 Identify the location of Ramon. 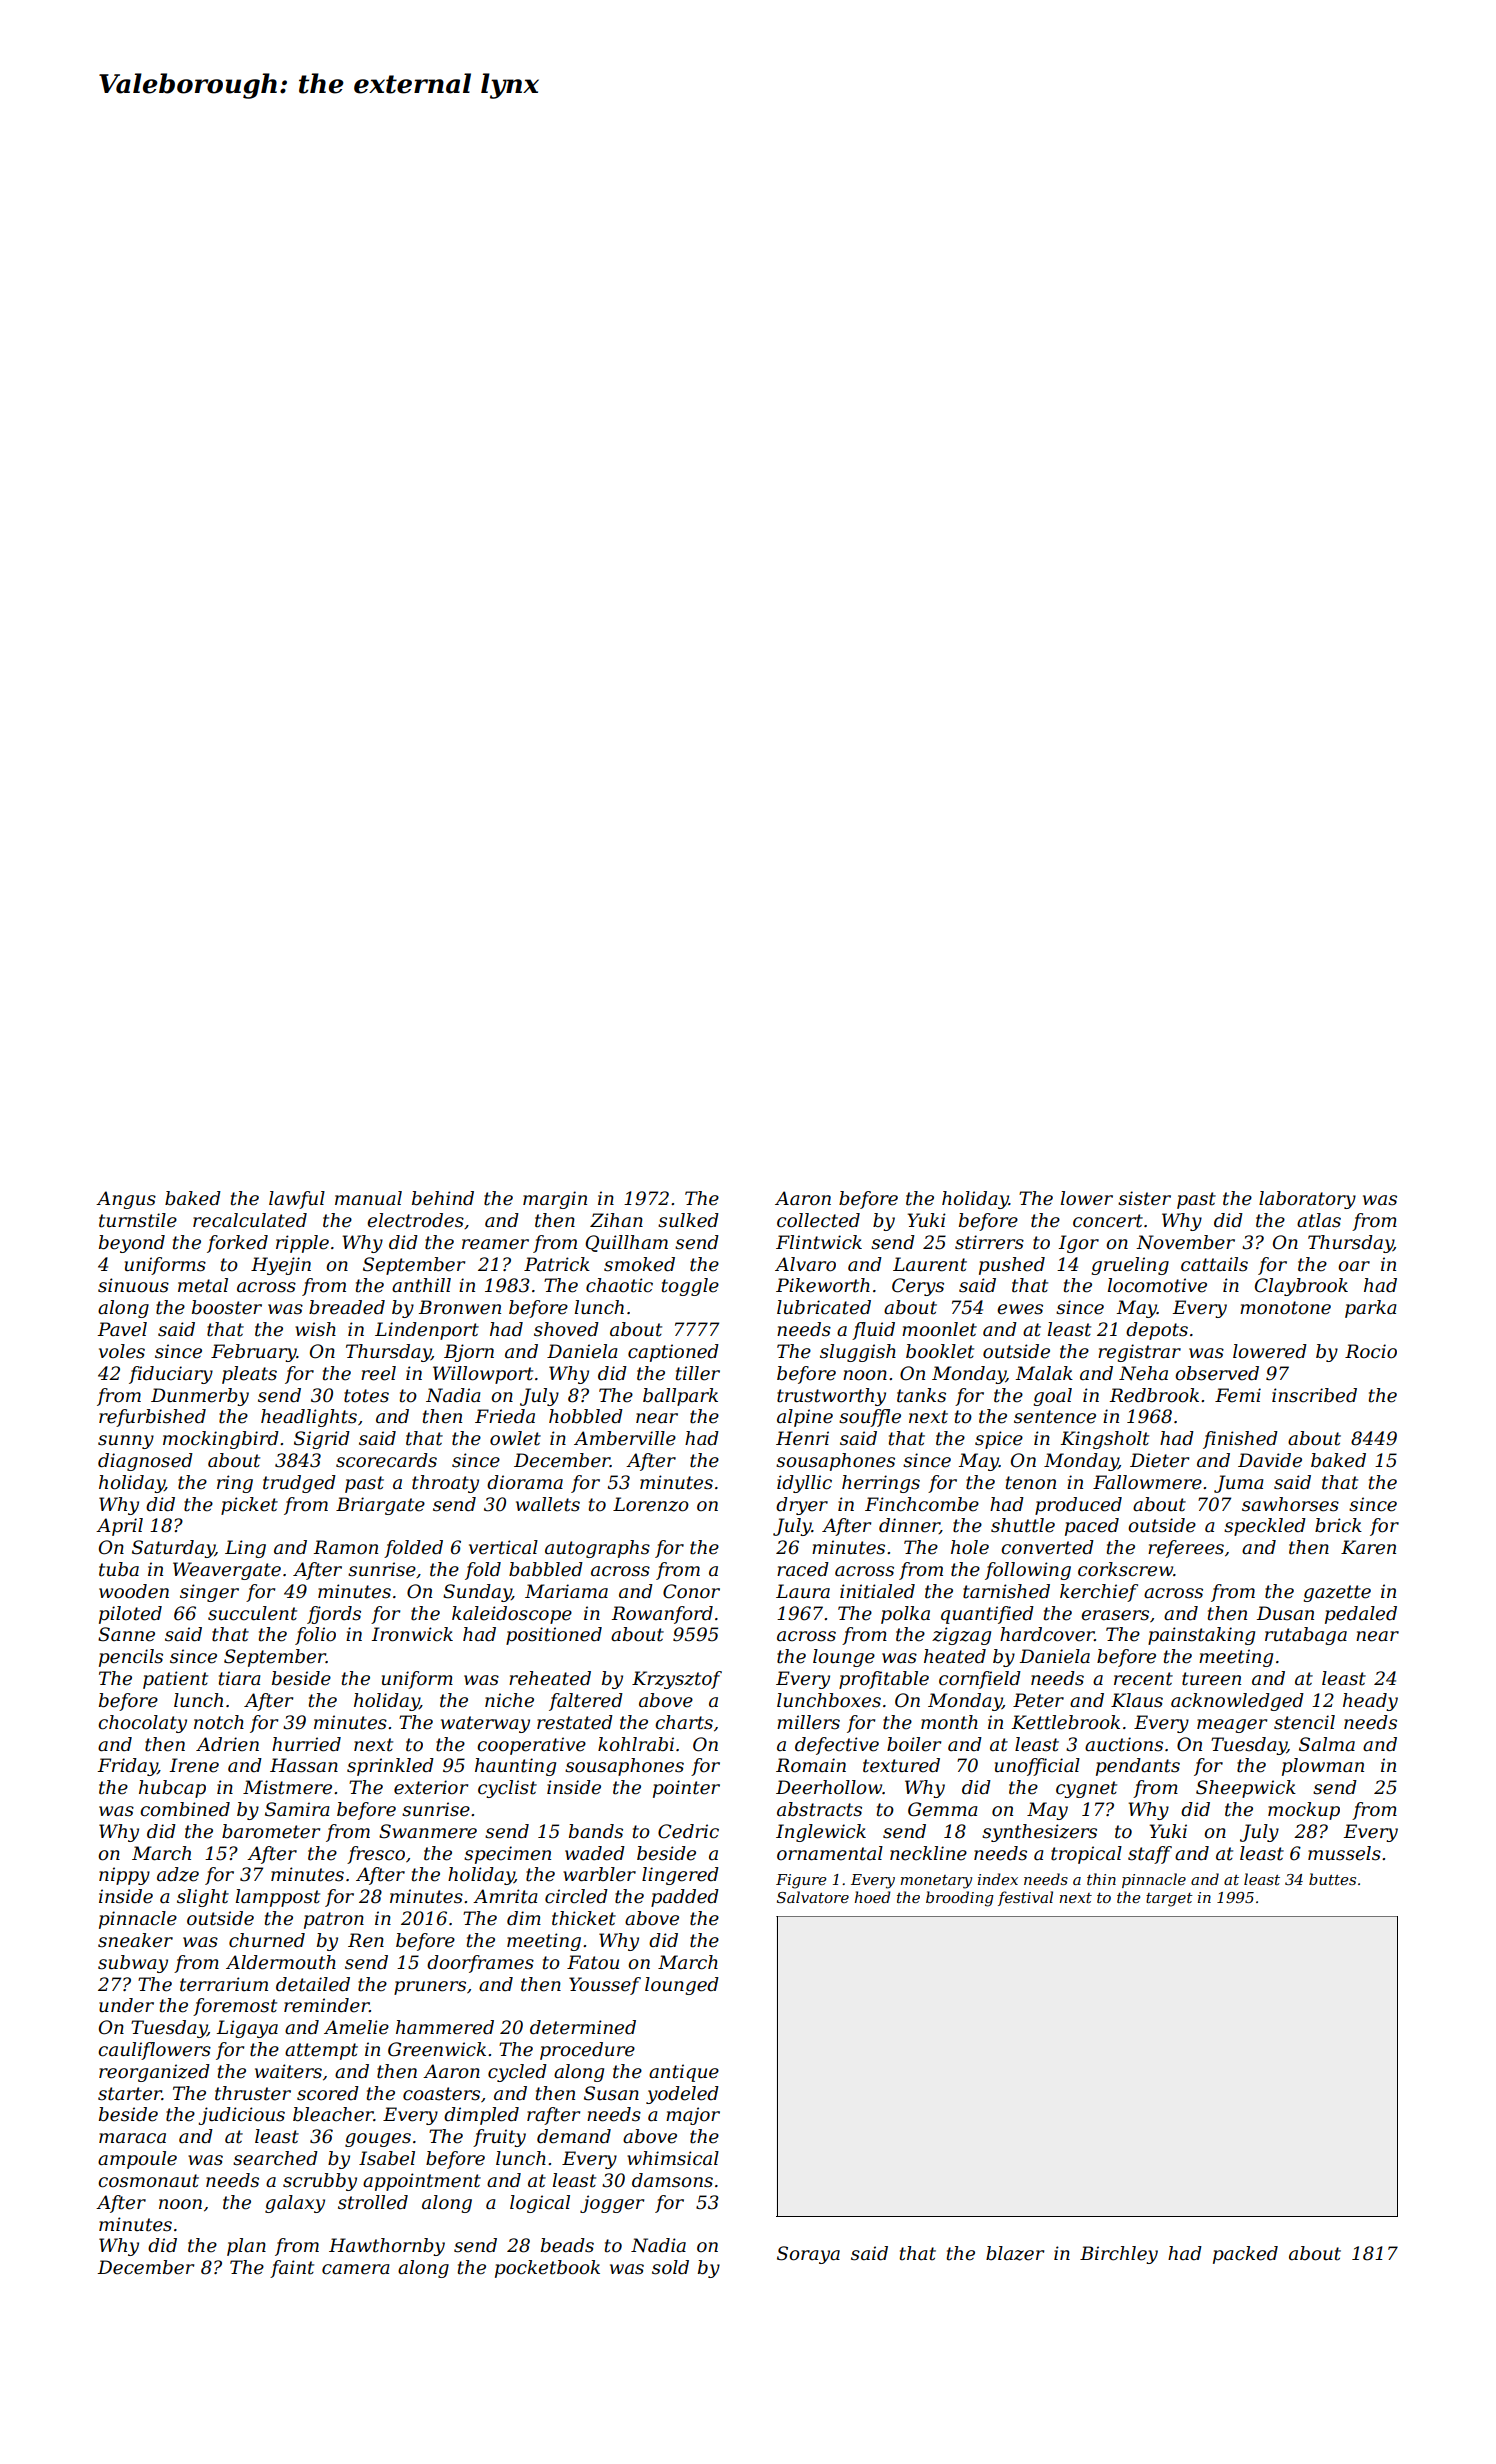
(345, 1547).
